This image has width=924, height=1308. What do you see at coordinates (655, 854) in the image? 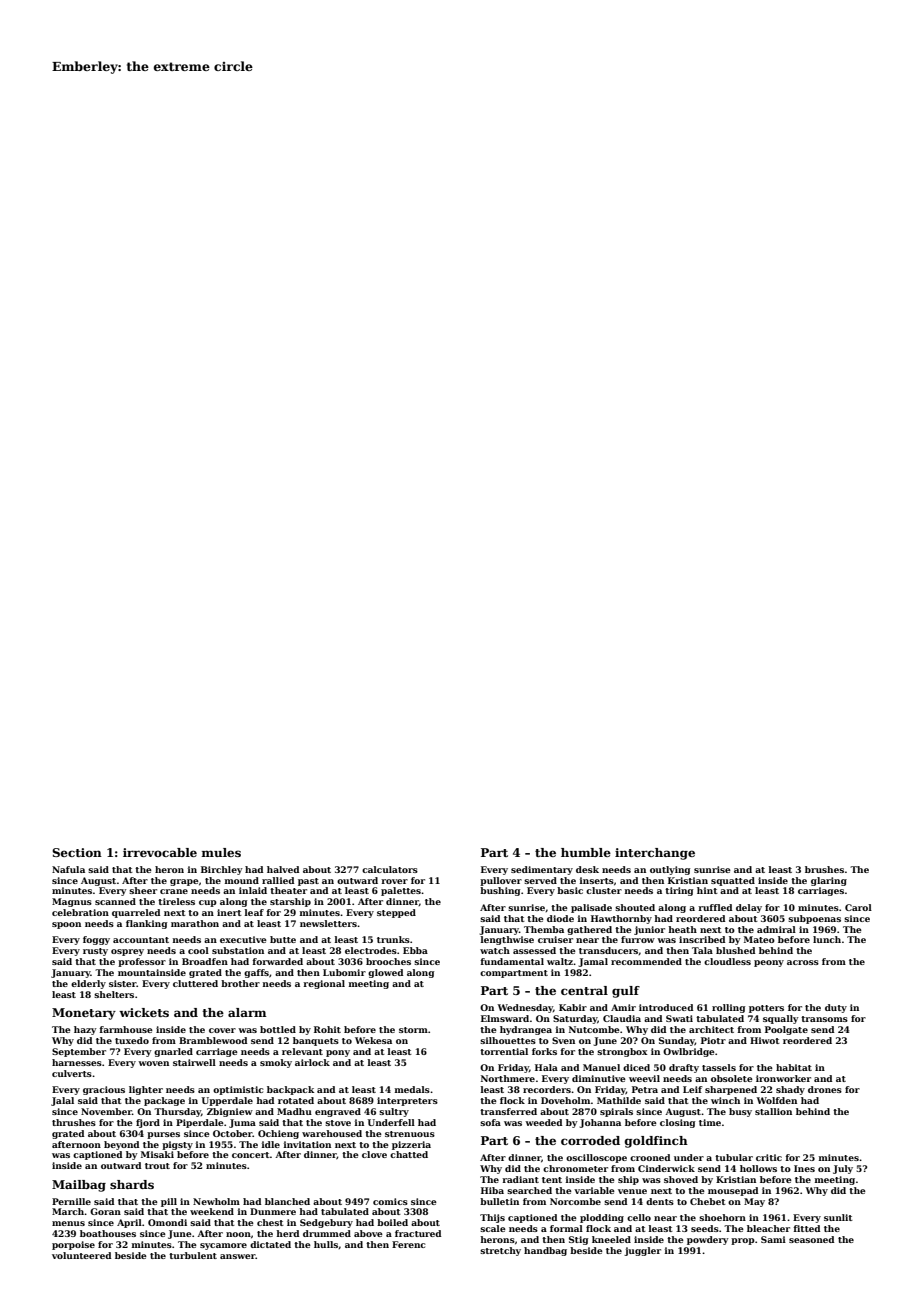
I see `interchange` at bounding box center [655, 854].
